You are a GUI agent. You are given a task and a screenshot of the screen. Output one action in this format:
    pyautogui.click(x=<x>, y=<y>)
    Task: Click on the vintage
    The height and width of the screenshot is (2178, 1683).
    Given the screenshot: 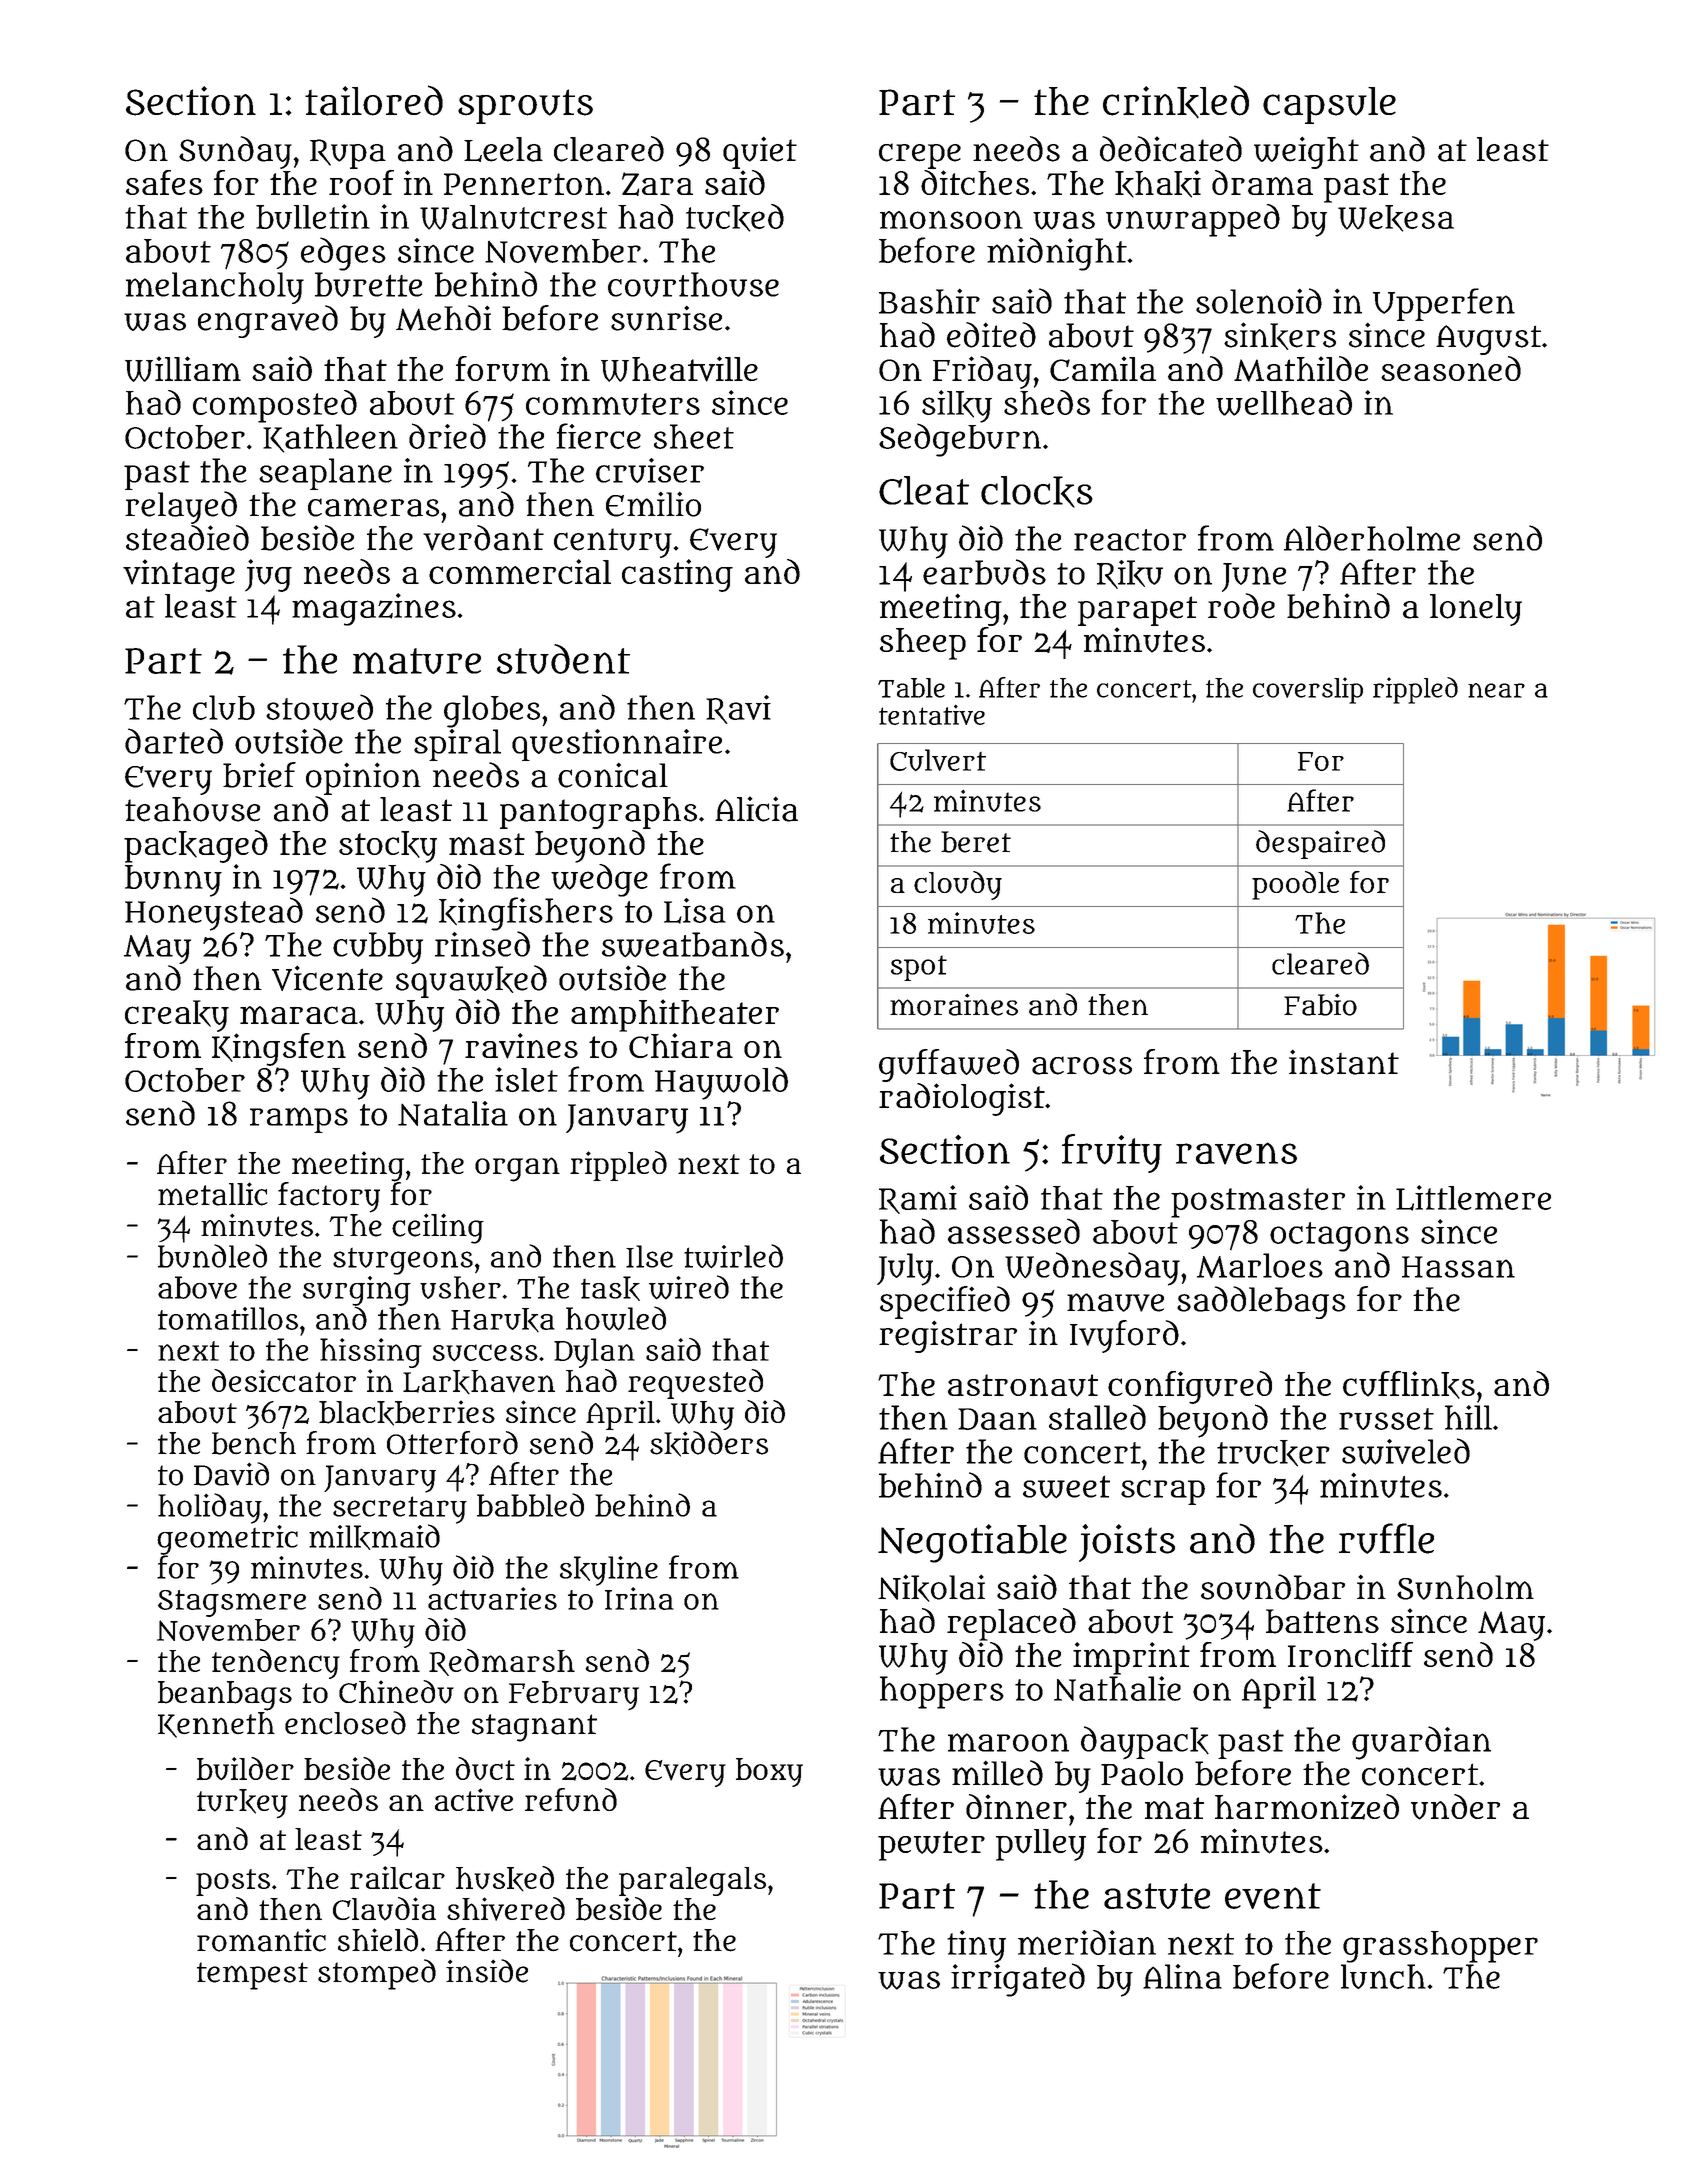 What is the action you would take?
    pyautogui.click(x=179, y=575)
